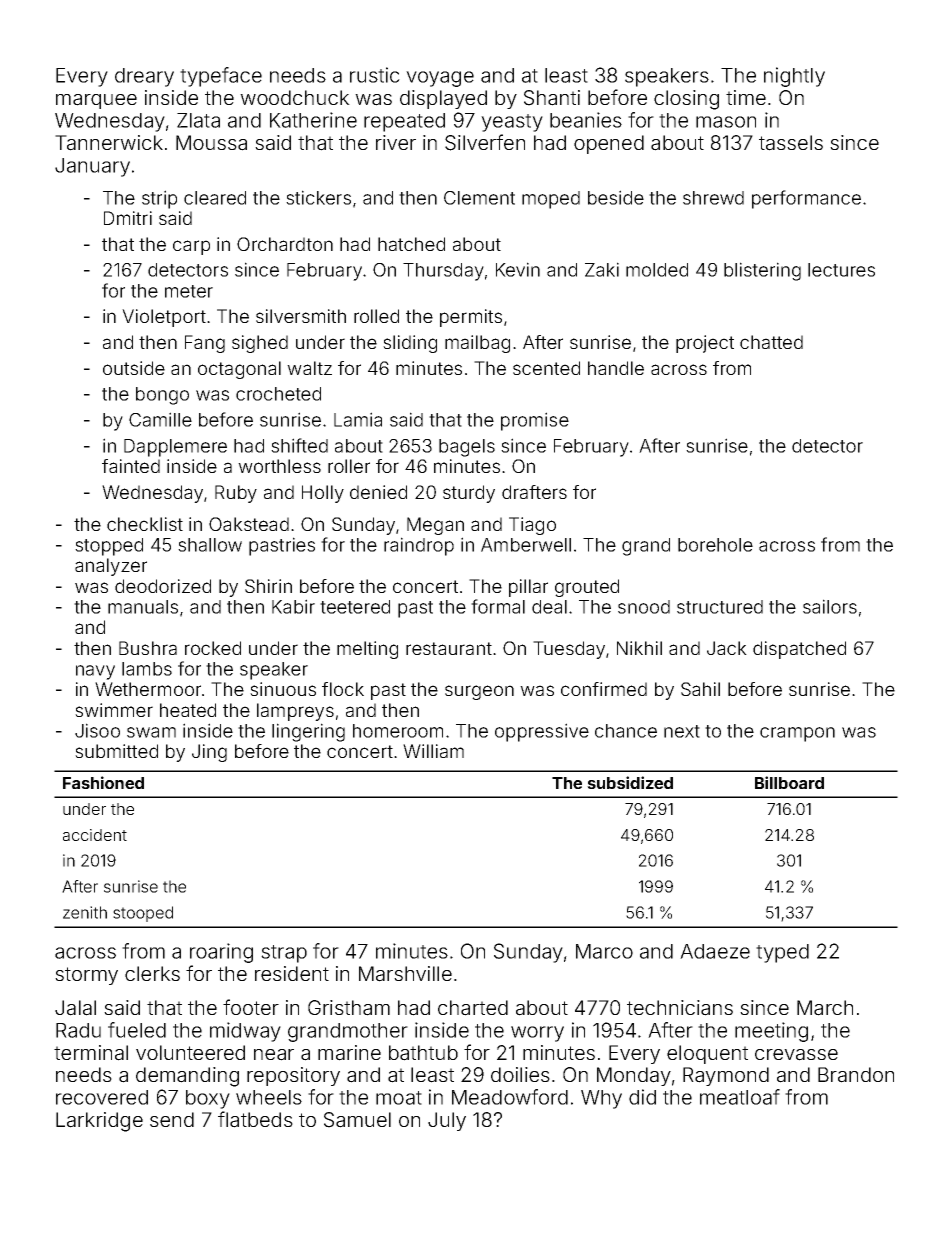 This screenshot has width=952, height=1233. I want to click on Ruby, so click(236, 494).
